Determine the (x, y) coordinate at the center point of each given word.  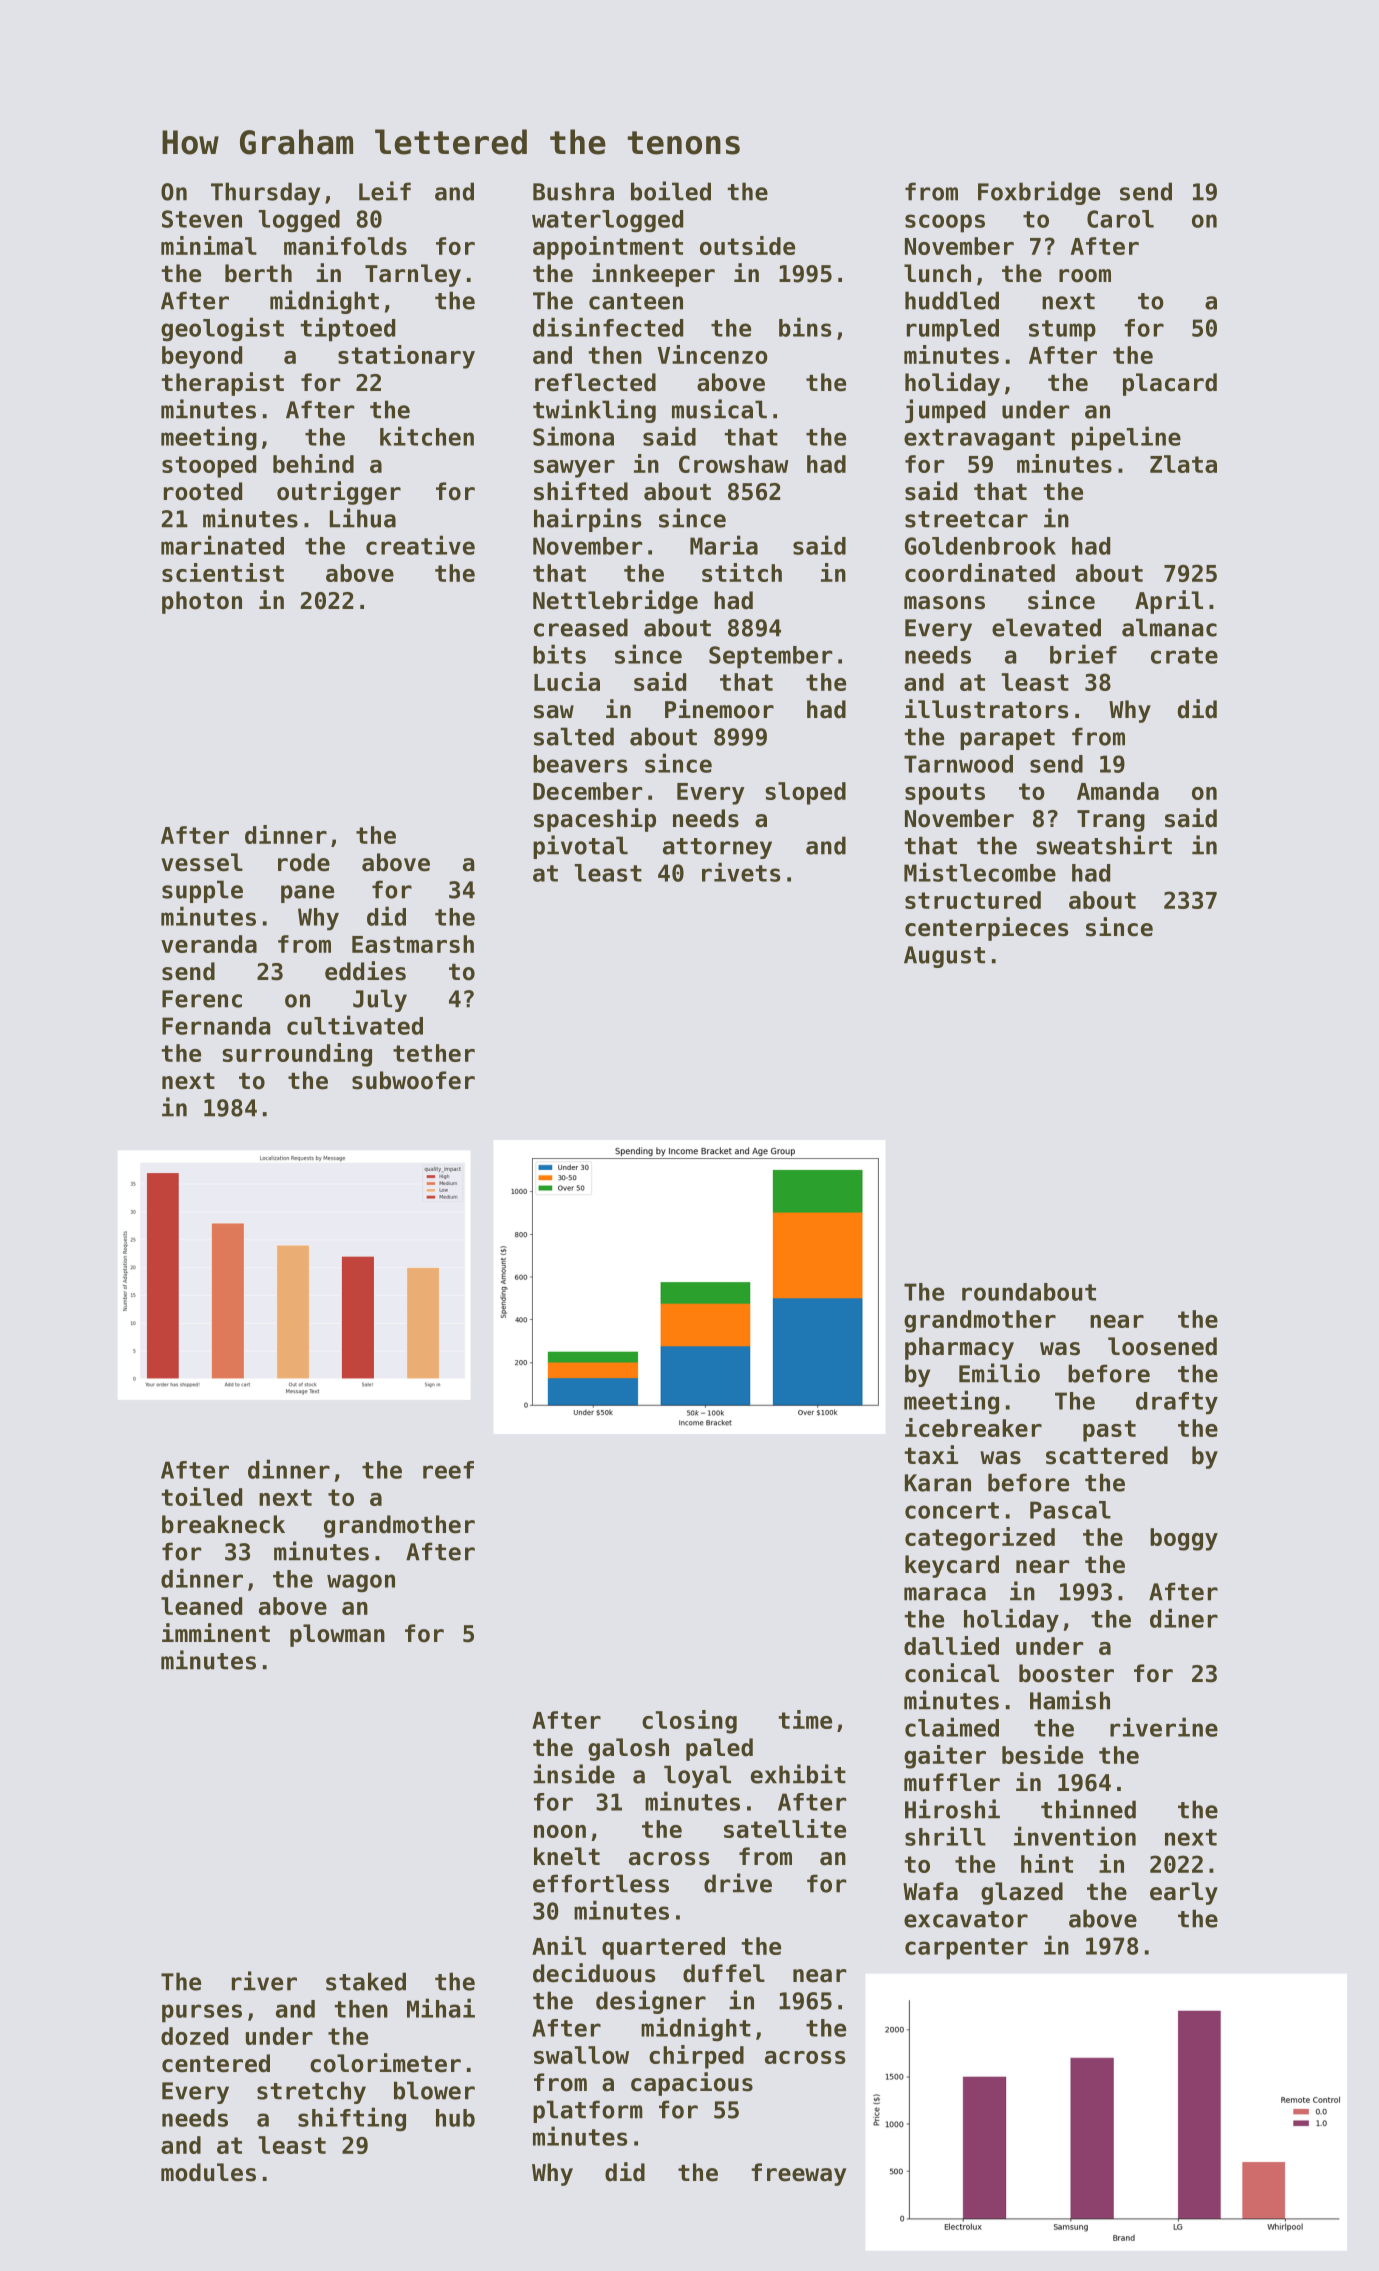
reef (448, 1470)
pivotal (580, 847)
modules (208, 2172)
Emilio (999, 1373)
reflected (595, 382)
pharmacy (959, 1348)
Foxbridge (1039, 193)
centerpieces (986, 929)
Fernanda (216, 1026)
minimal (209, 245)
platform (588, 2111)
